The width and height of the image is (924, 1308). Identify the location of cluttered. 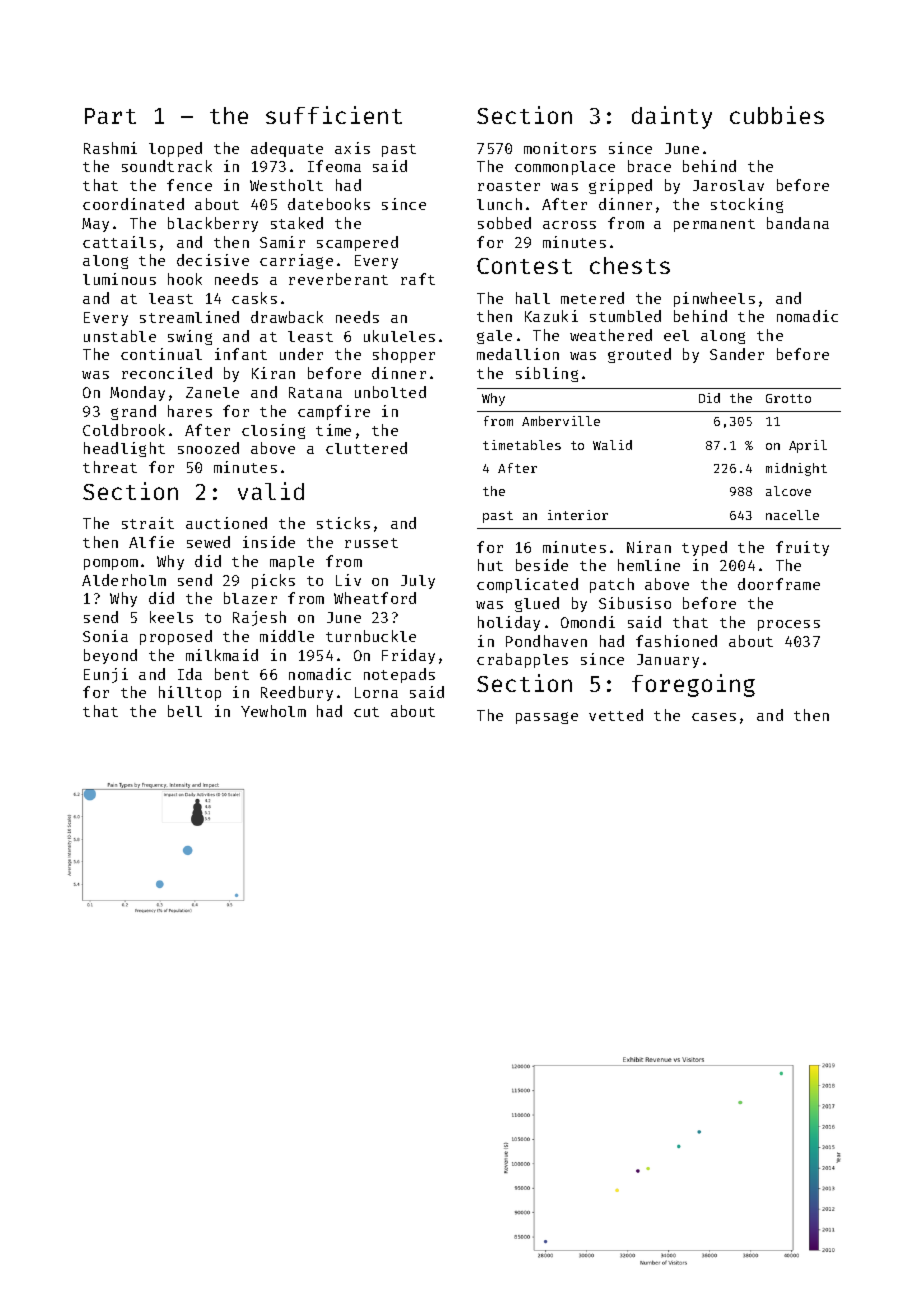
(366, 448).
